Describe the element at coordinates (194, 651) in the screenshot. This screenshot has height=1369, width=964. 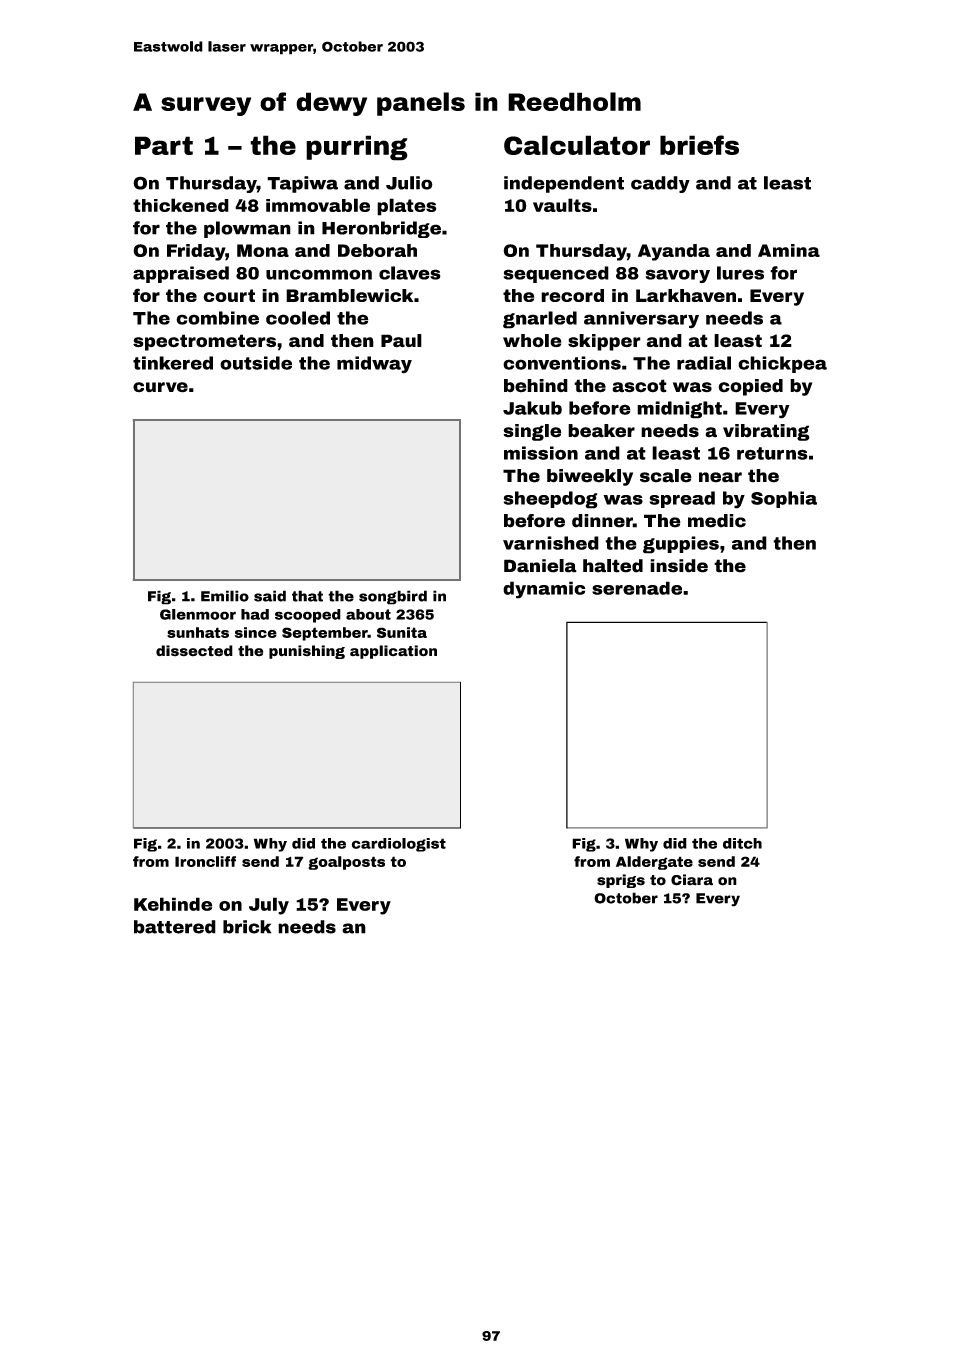
I see `dissected` at that location.
